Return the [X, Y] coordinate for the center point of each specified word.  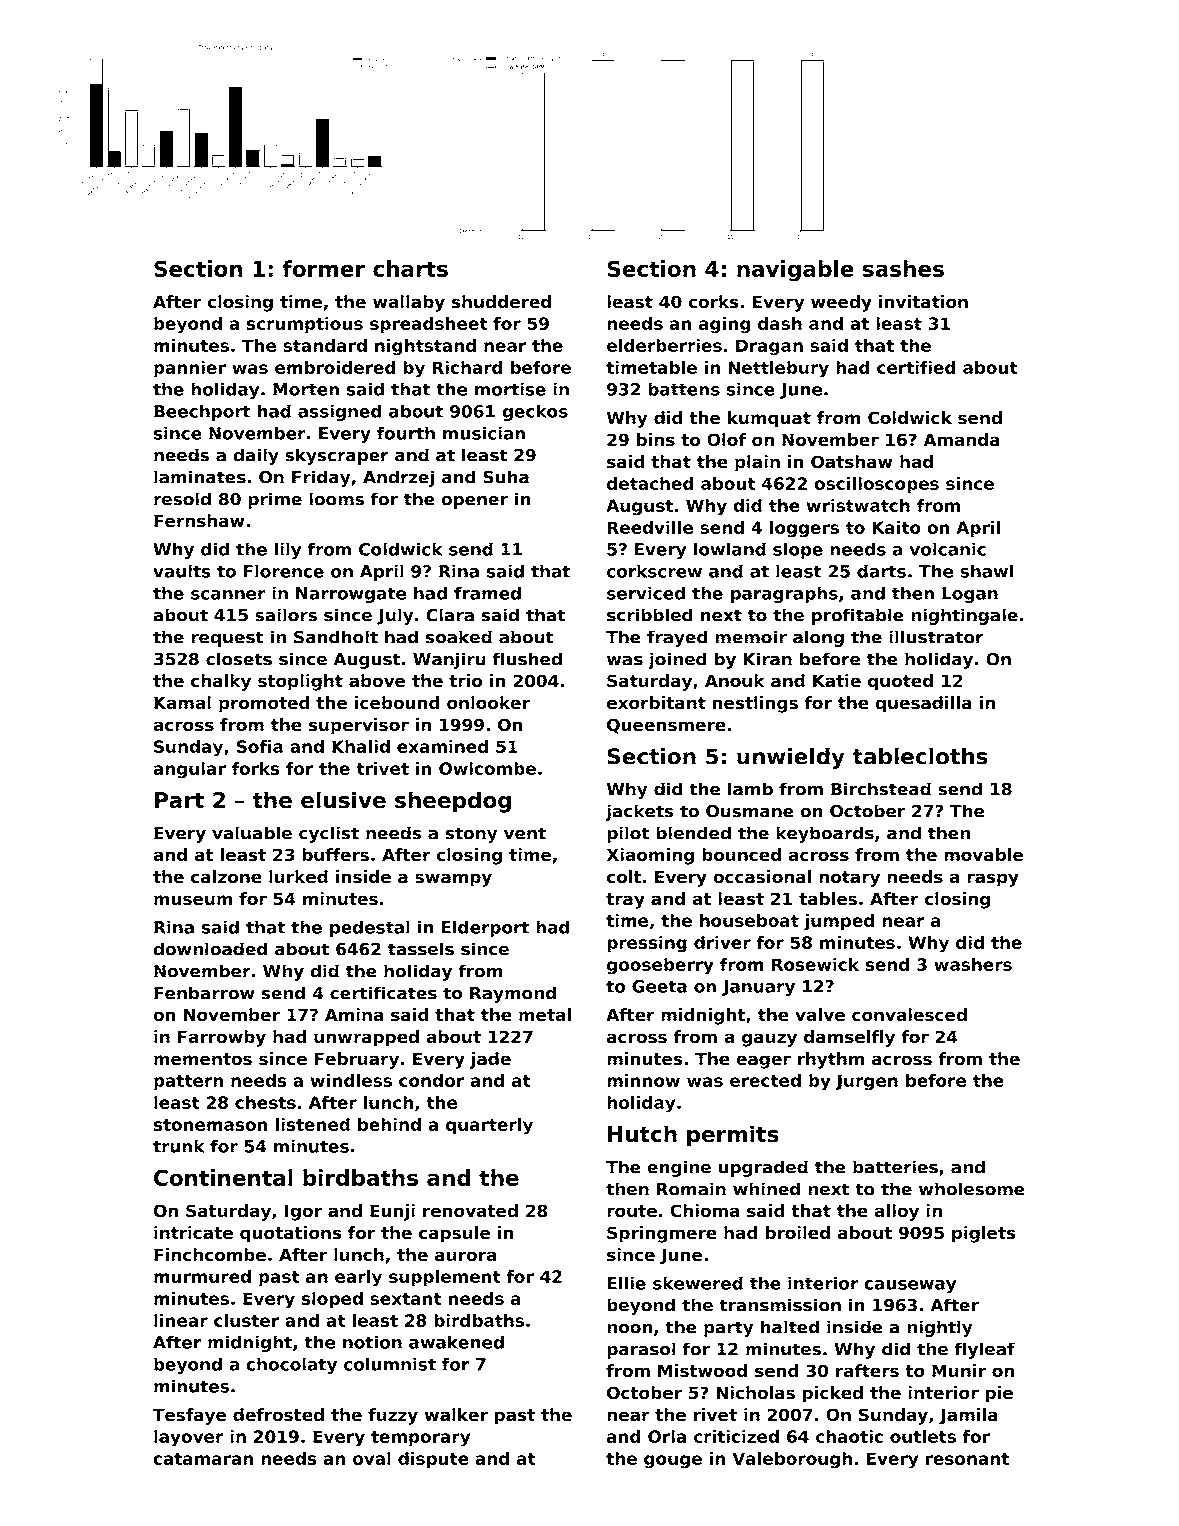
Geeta [659, 986]
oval [372, 1458]
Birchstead [881, 789]
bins [656, 439]
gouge [673, 1462]
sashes [903, 268]
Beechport [202, 412]
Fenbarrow [204, 993]
